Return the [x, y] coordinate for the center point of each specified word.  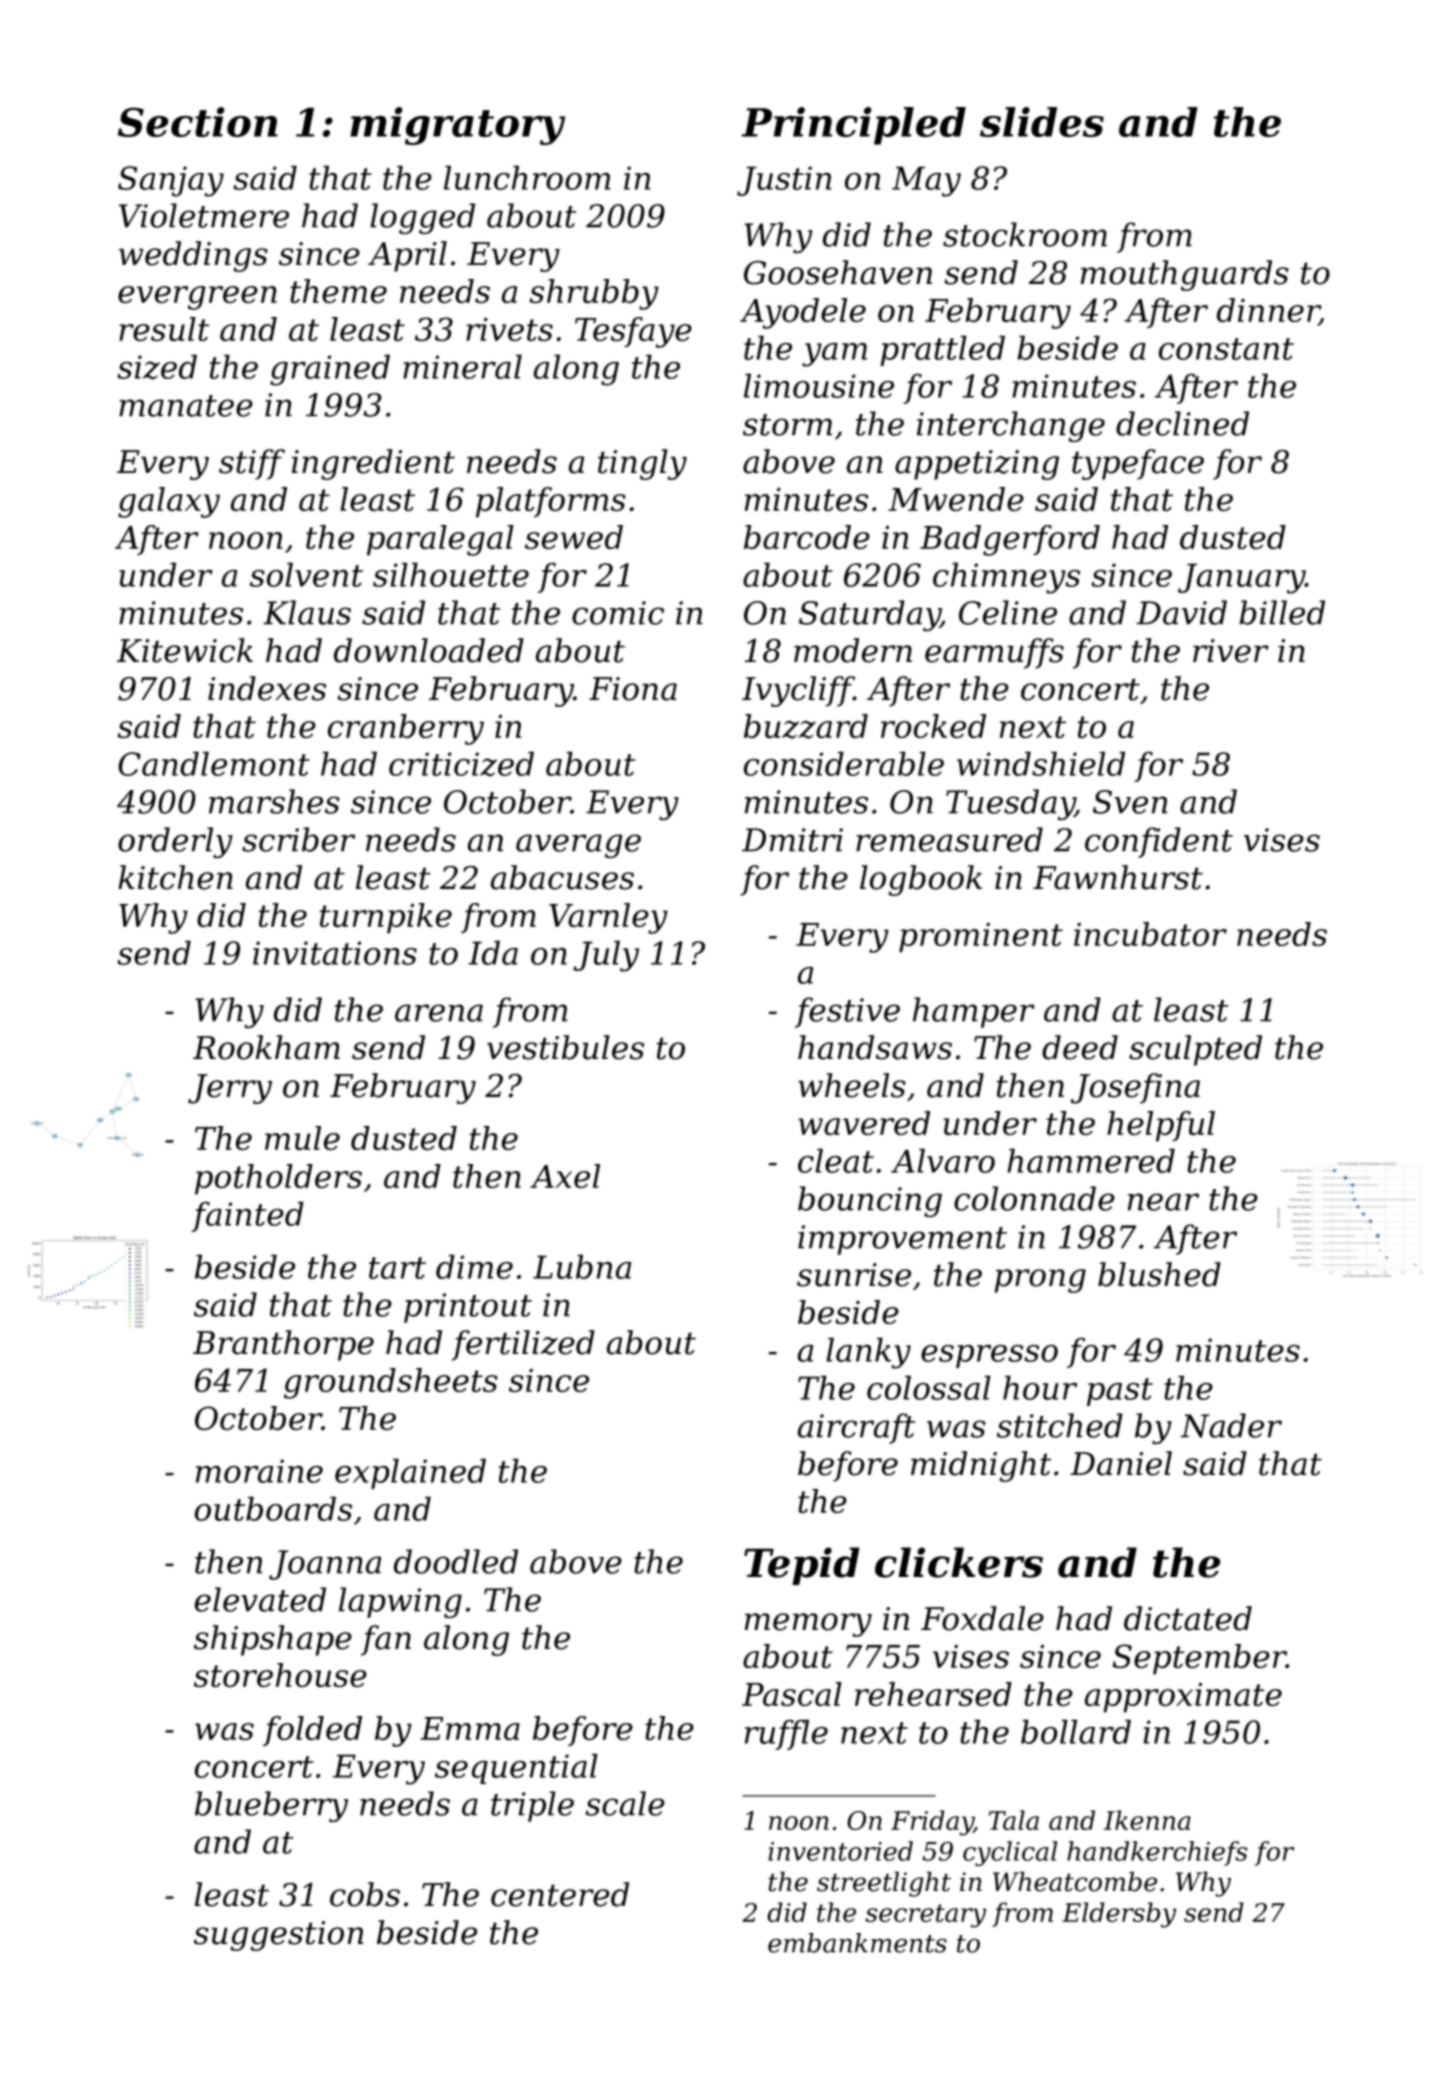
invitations [335, 953]
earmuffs [994, 653]
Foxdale [982, 1618]
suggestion [278, 1936]
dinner [1268, 311]
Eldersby [1119, 1915]
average [578, 846]
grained [330, 370]
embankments [857, 1943]
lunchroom [527, 178]
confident [1159, 842]
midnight [981, 1466]
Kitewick [185, 650]
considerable [844, 764]
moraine [259, 1471]
